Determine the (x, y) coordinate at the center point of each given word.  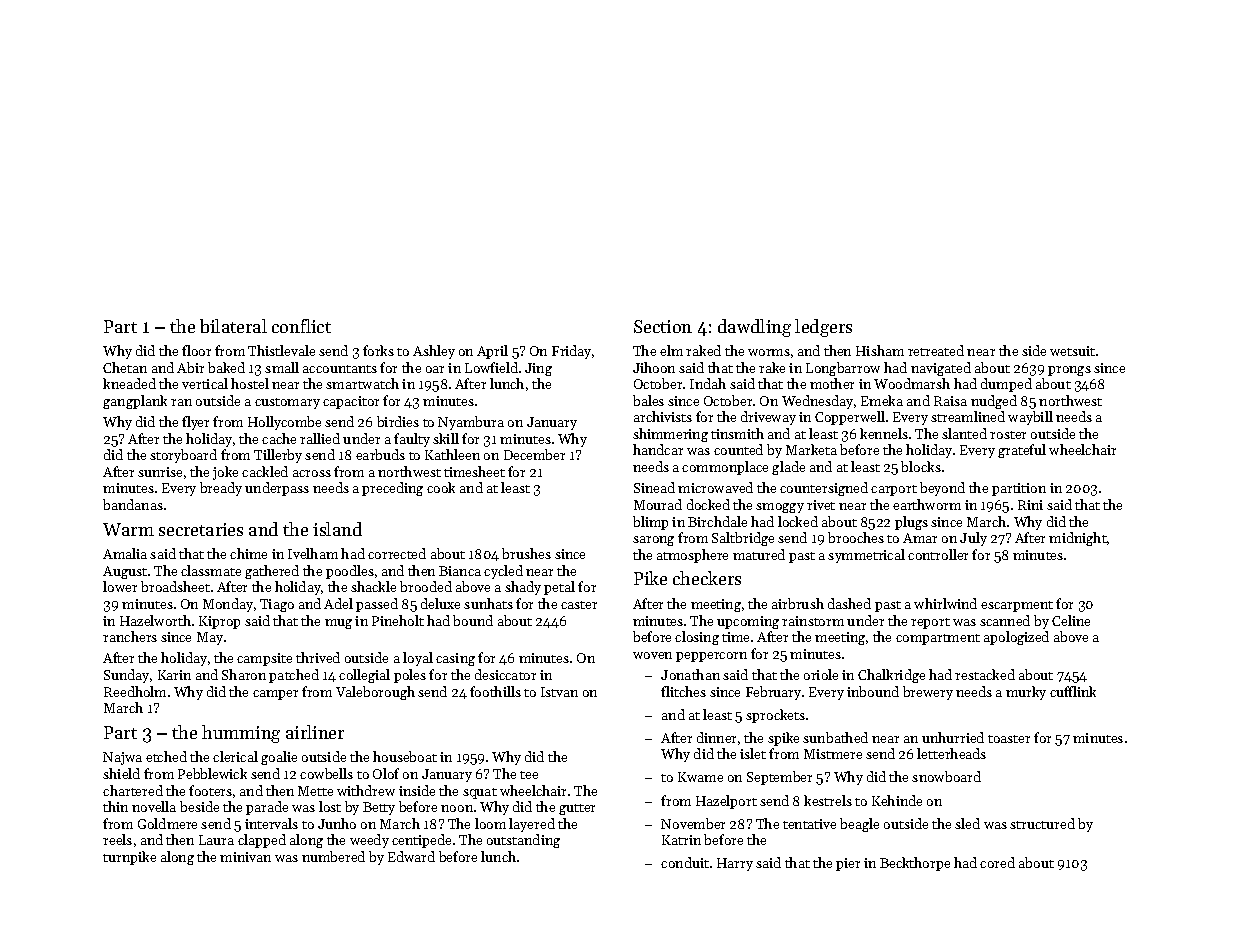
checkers (707, 578)
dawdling (754, 328)
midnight (1078, 539)
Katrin (681, 840)
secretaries (201, 529)
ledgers (823, 328)
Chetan (125, 367)
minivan (245, 857)
